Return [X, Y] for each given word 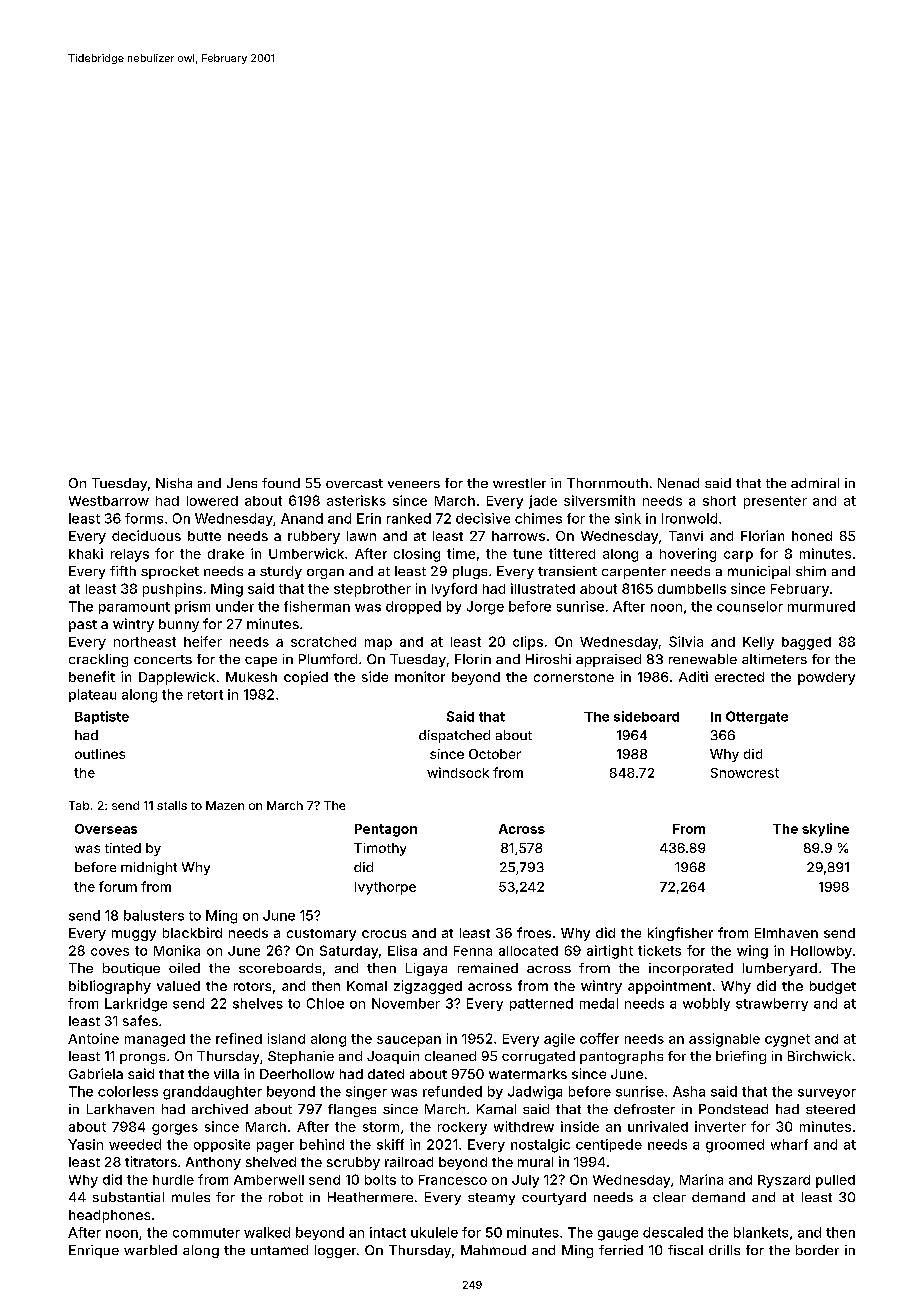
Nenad [678, 483]
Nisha [174, 483]
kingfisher [680, 934]
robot [286, 1197]
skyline [825, 830]
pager [275, 1147]
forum [118, 886]
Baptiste [102, 717]
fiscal [685, 1250]
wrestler [519, 483]
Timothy [380, 849]
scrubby [353, 1163]
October [495, 754]
